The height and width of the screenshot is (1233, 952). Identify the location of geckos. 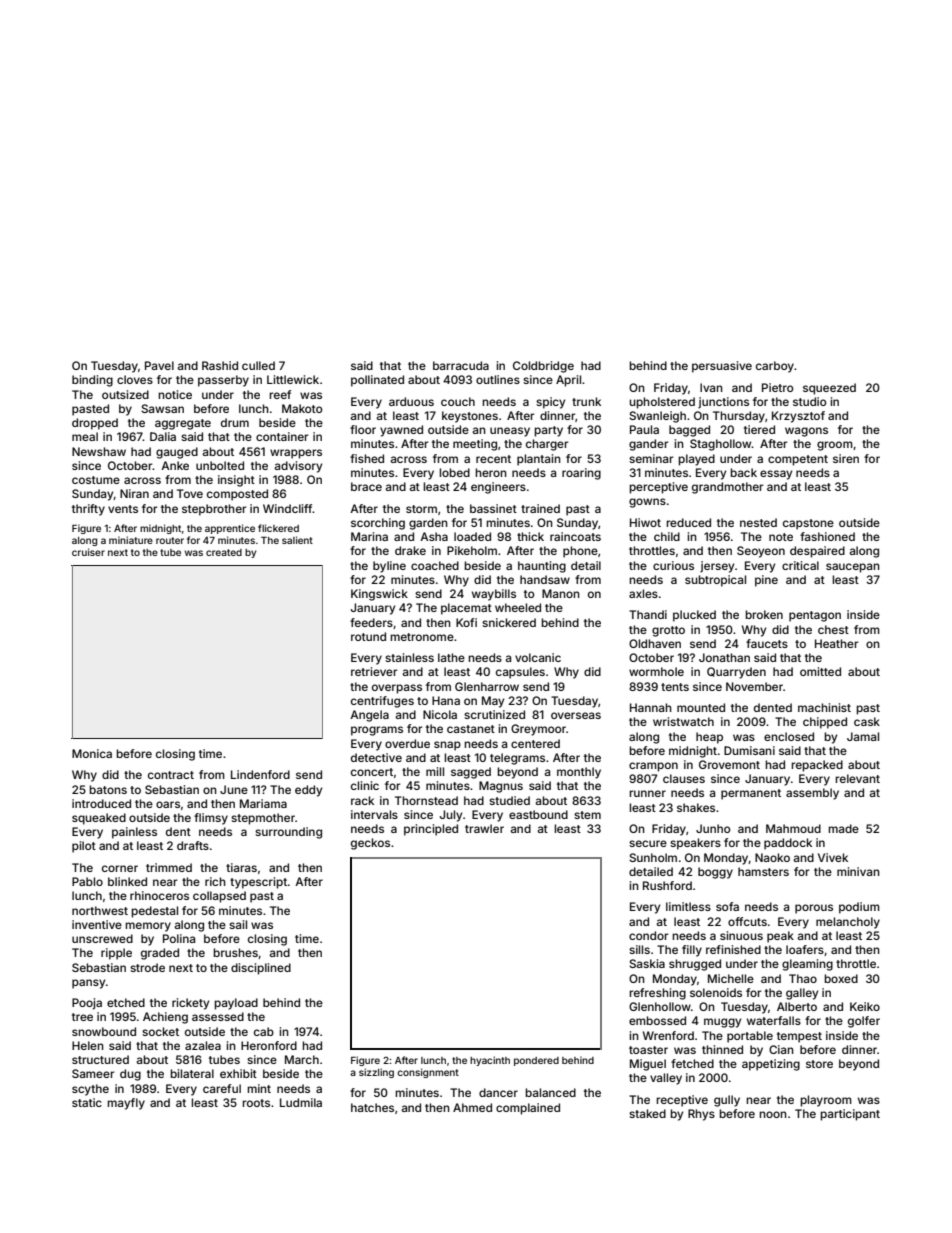
(370, 844).
